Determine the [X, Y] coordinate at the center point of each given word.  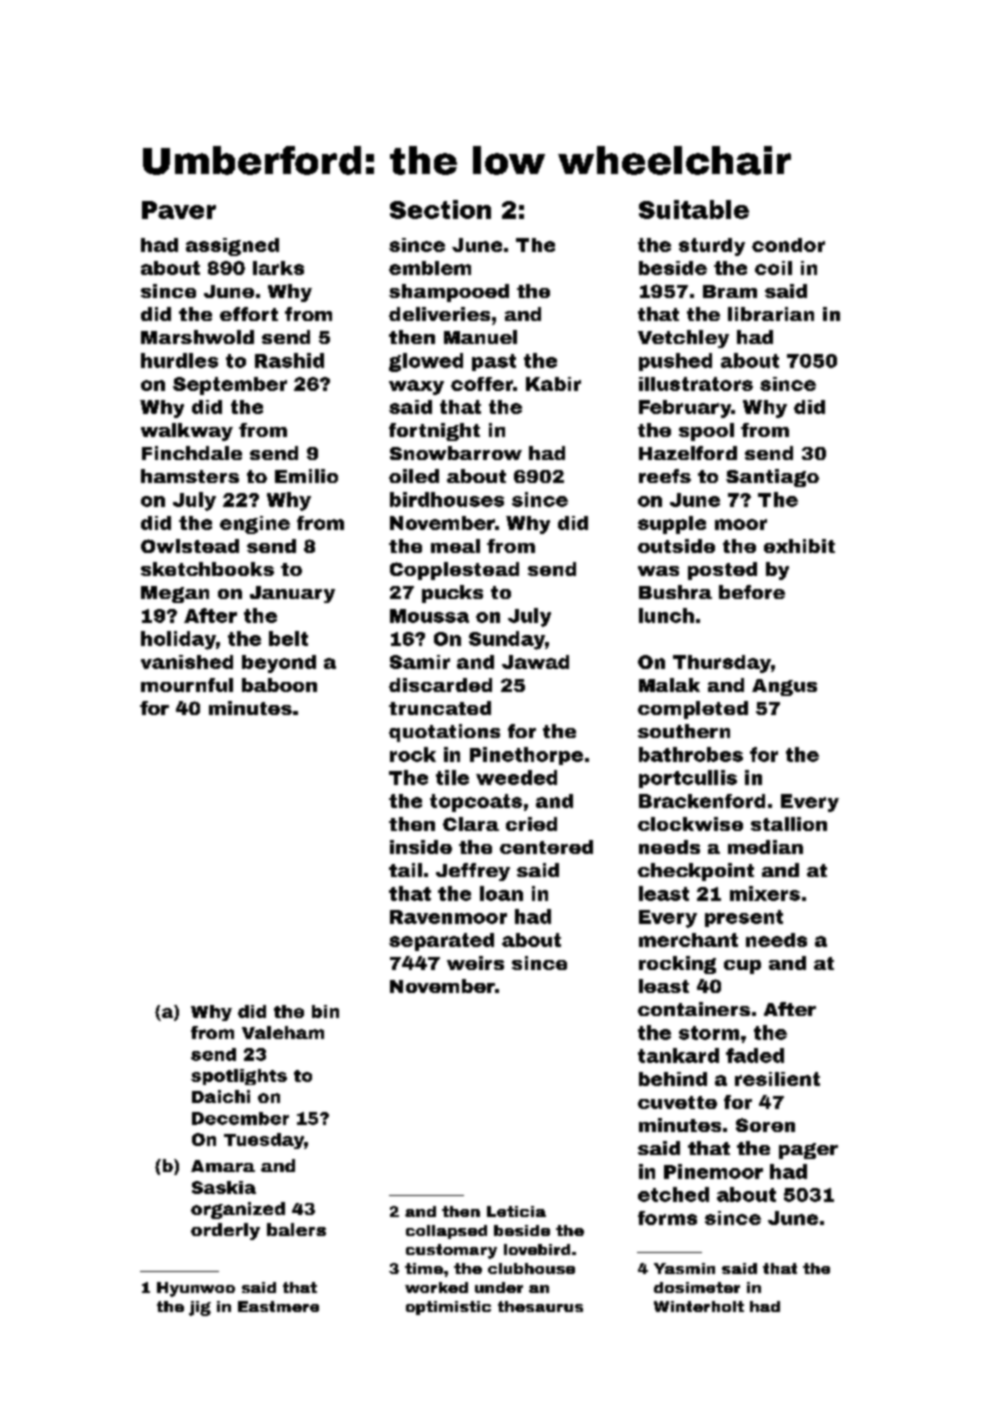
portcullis [688, 779]
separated [441, 942]
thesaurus [540, 1306]
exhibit [799, 546]
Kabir [553, 384]
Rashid [289, 360]
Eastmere [278, 1306]
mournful [187, 685]
